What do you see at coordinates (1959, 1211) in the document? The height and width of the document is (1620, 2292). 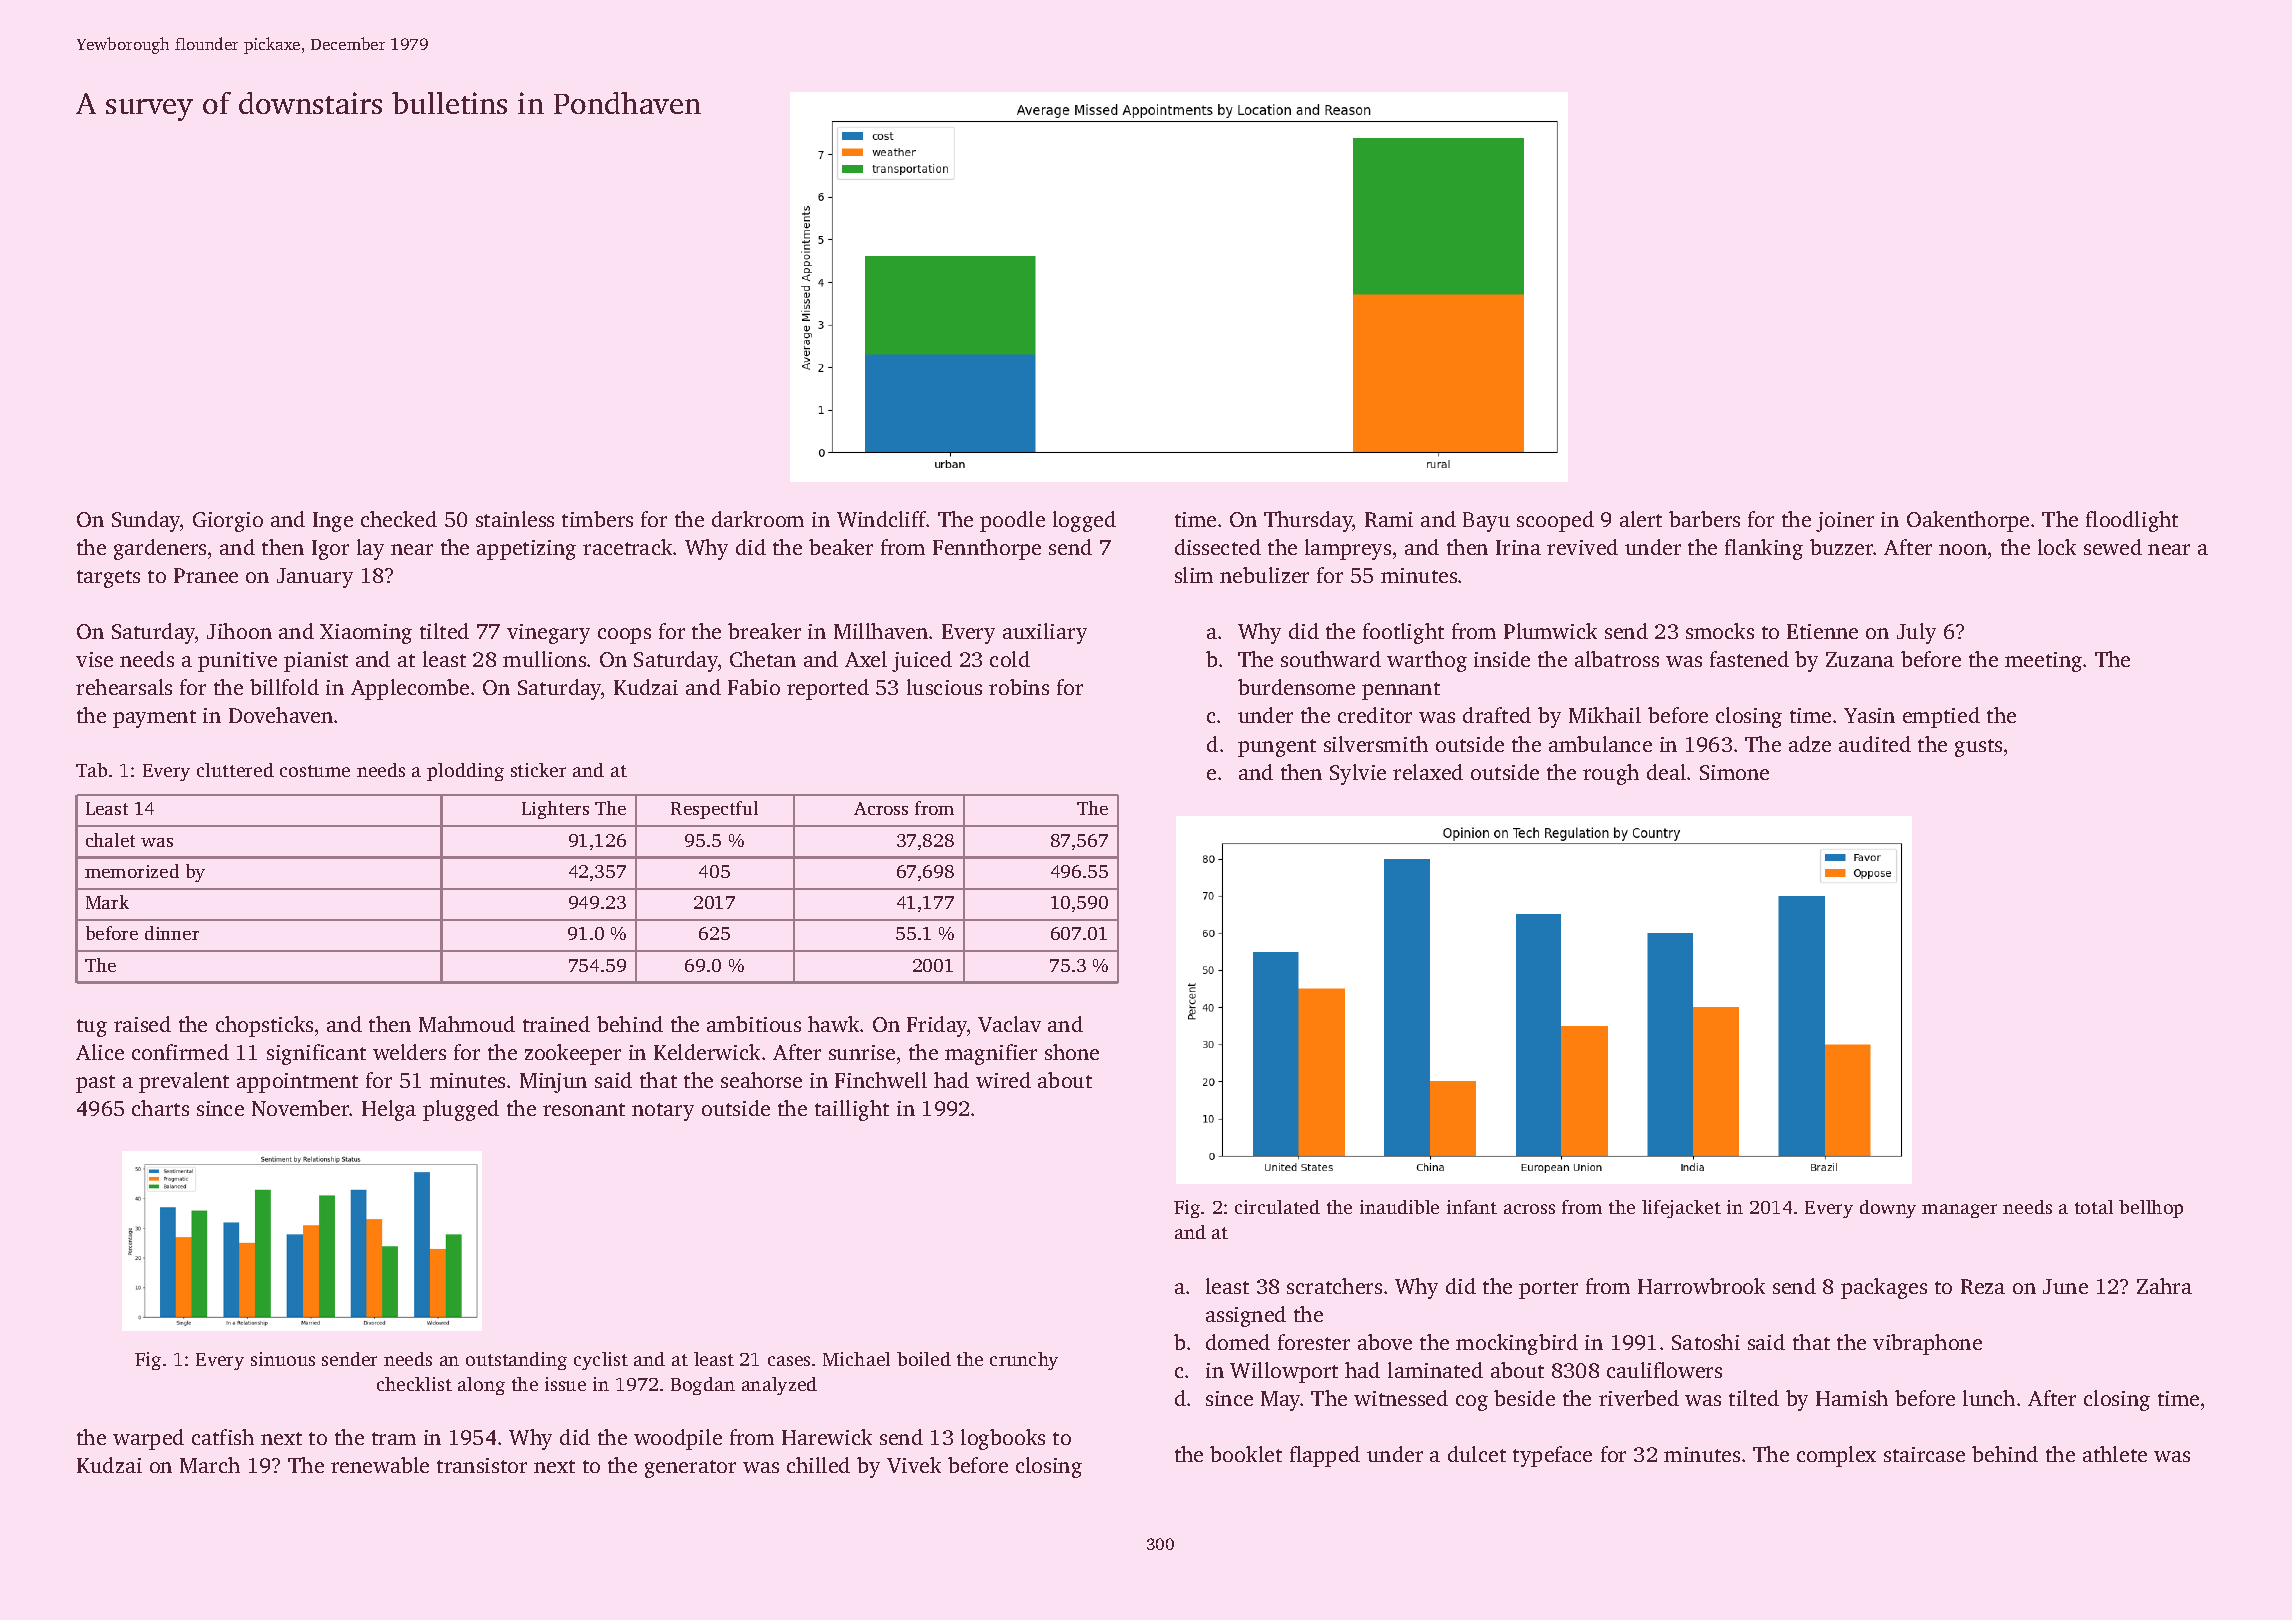 I see `manager` at bounding box center [1959, 1211].
